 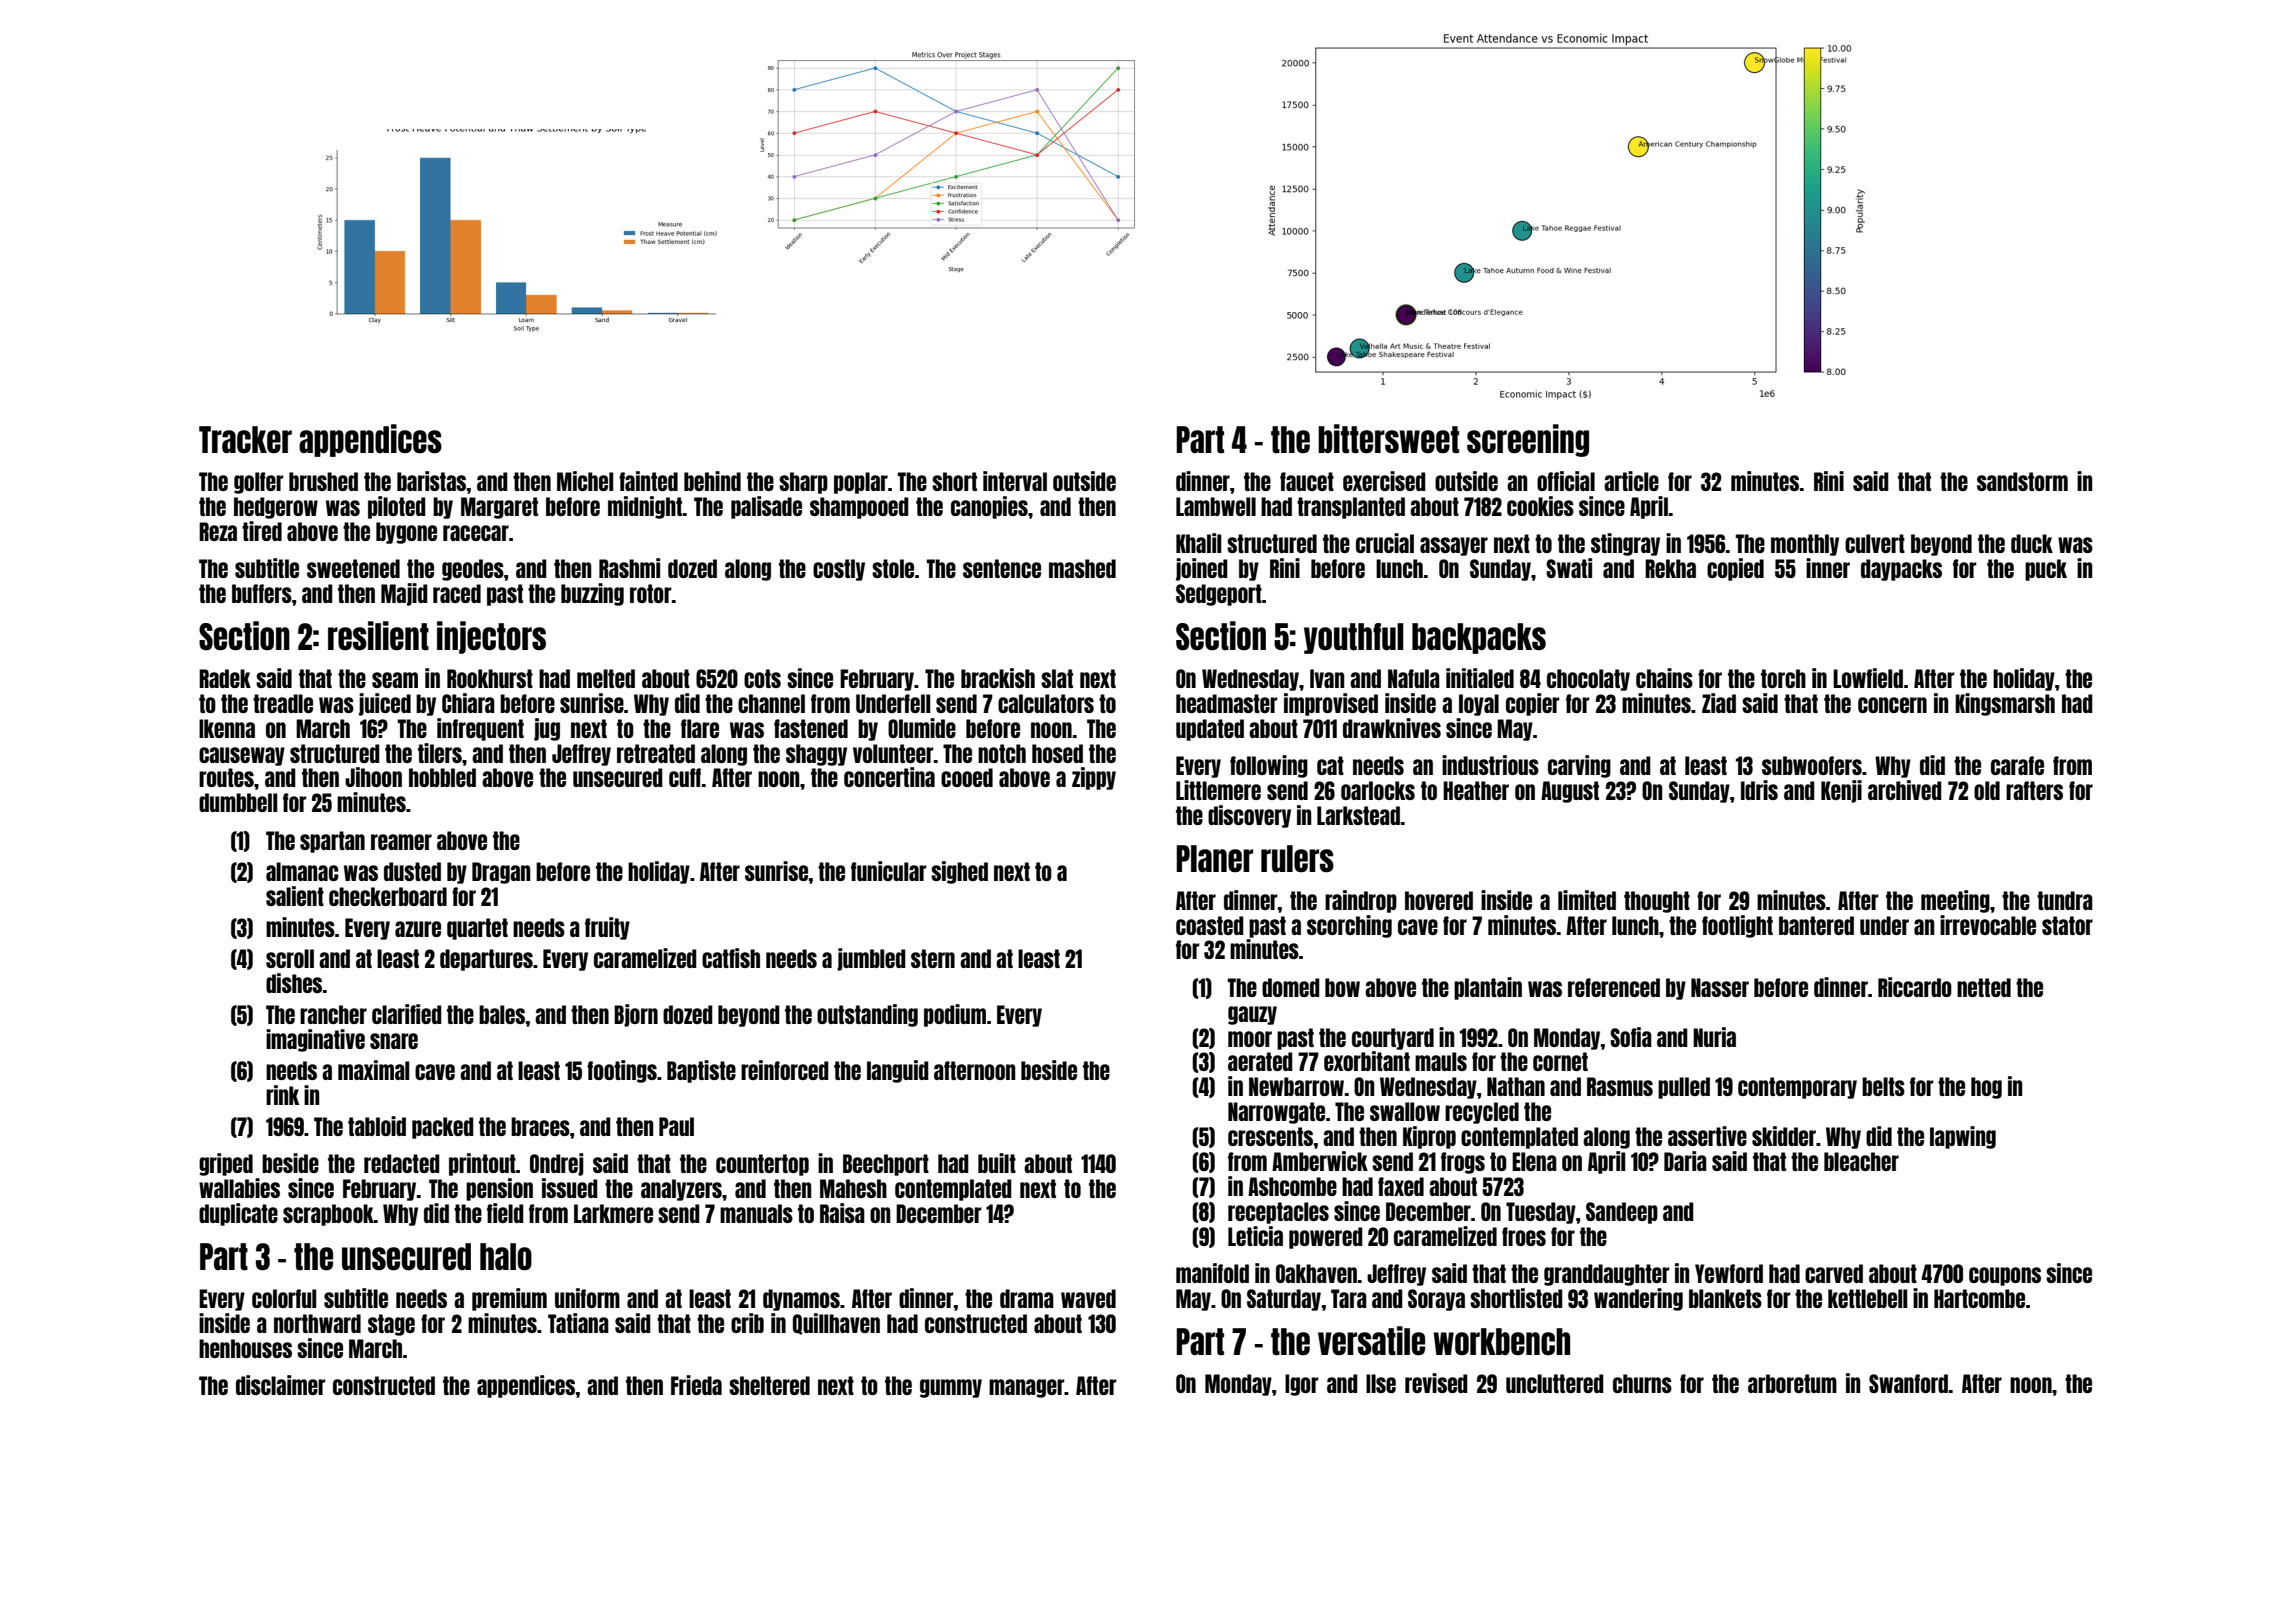 What do you see at coordinates (281, 1385) in the screenshot?
I see `disclaimer` at bounding box center [281, 1385].
